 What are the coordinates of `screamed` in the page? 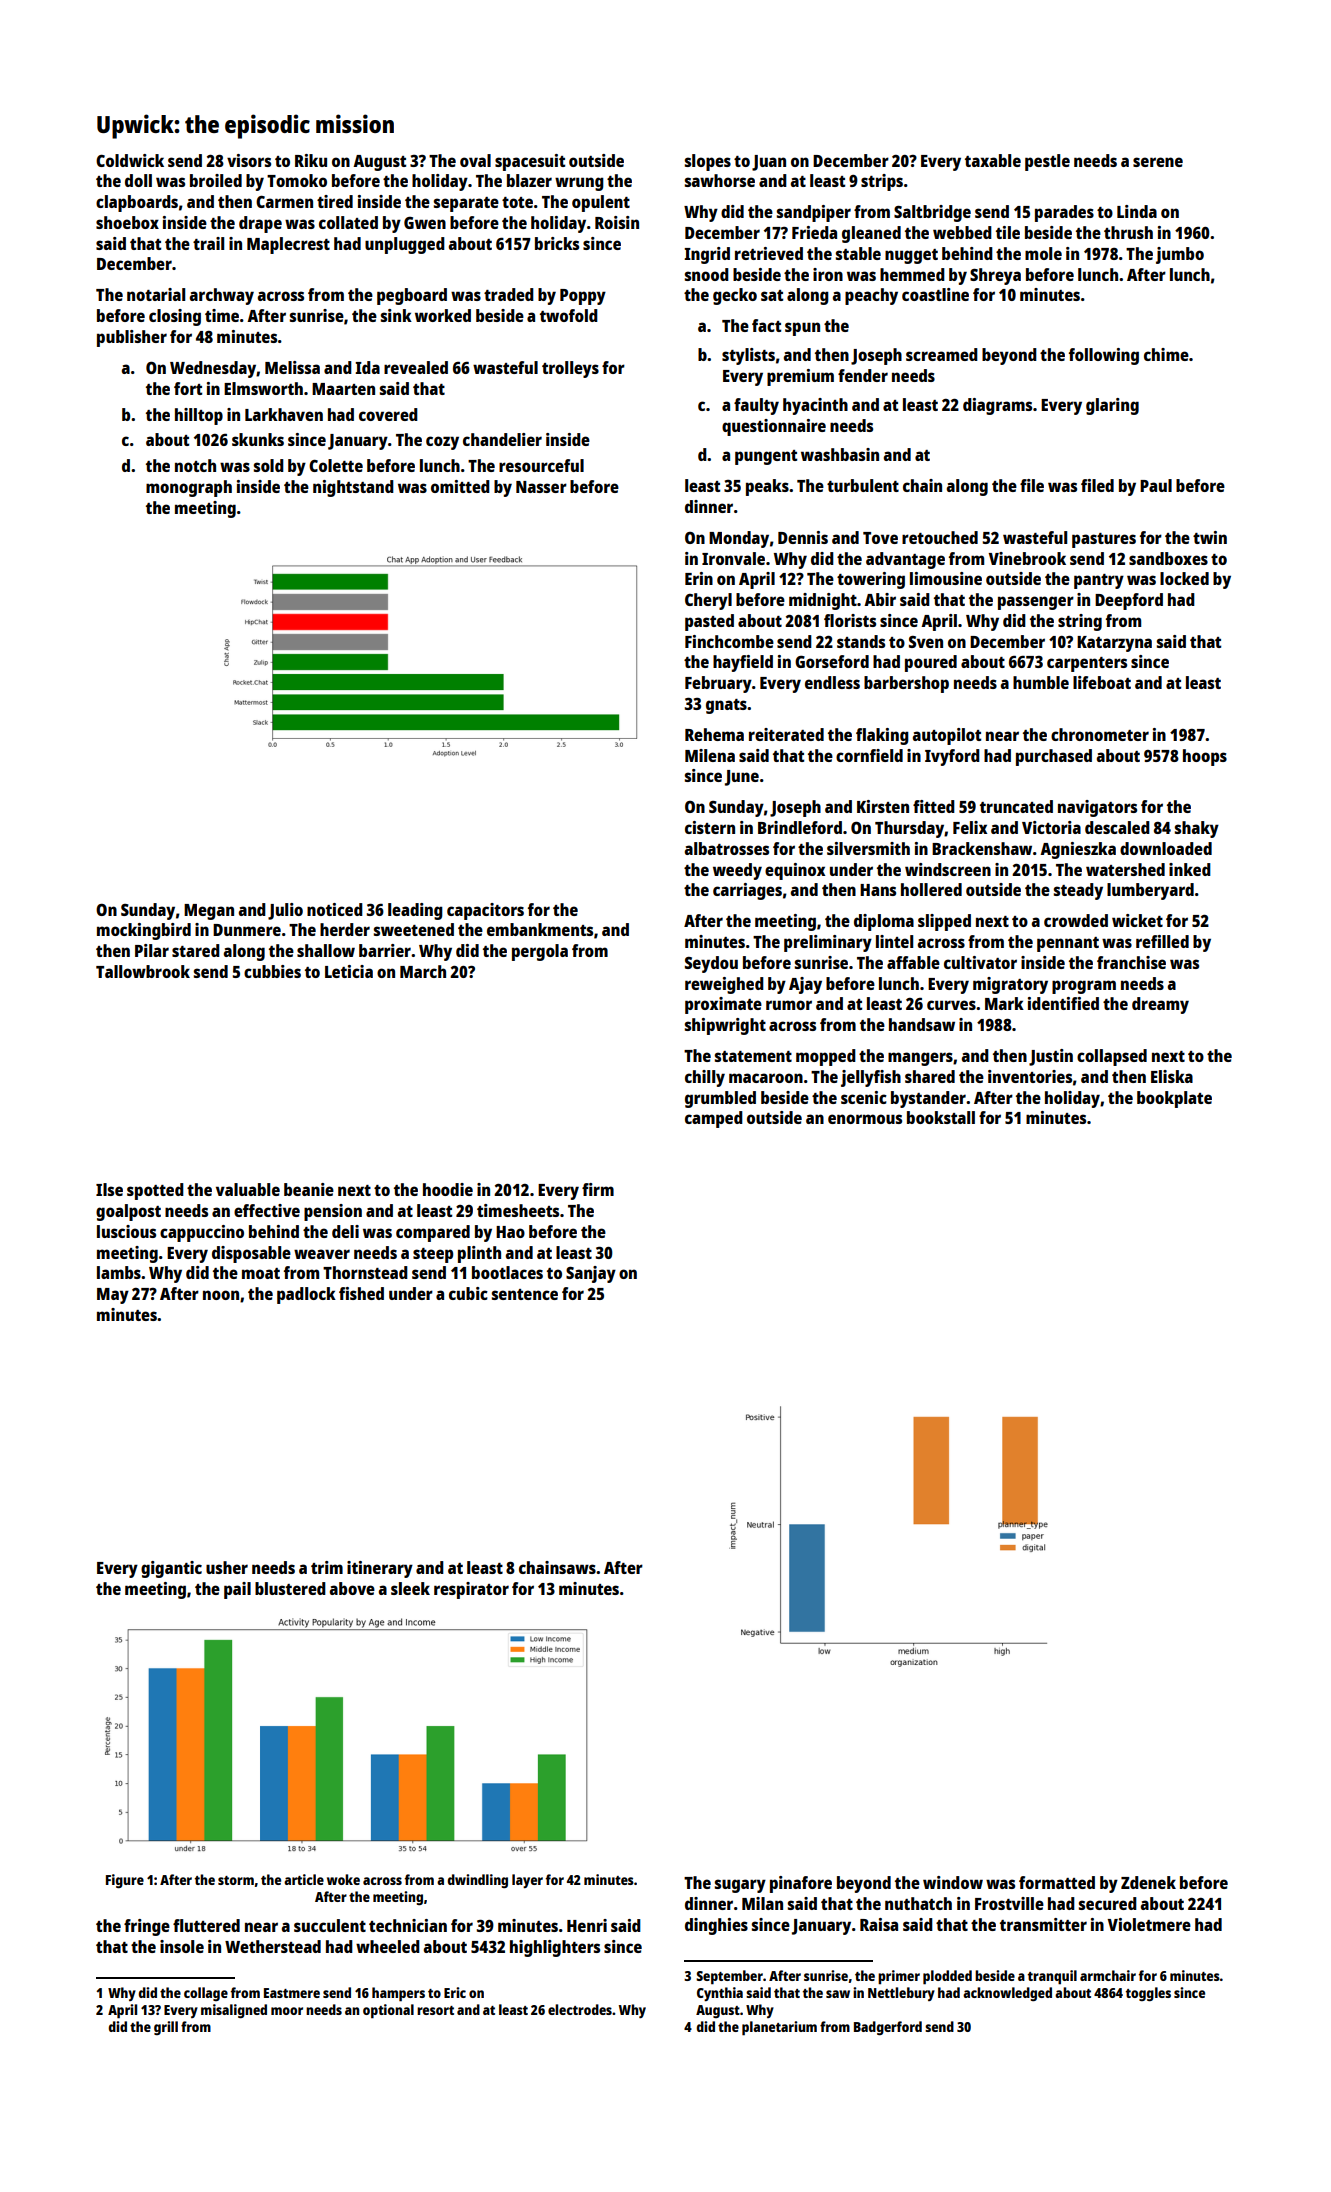 It's located at (942, 354).
